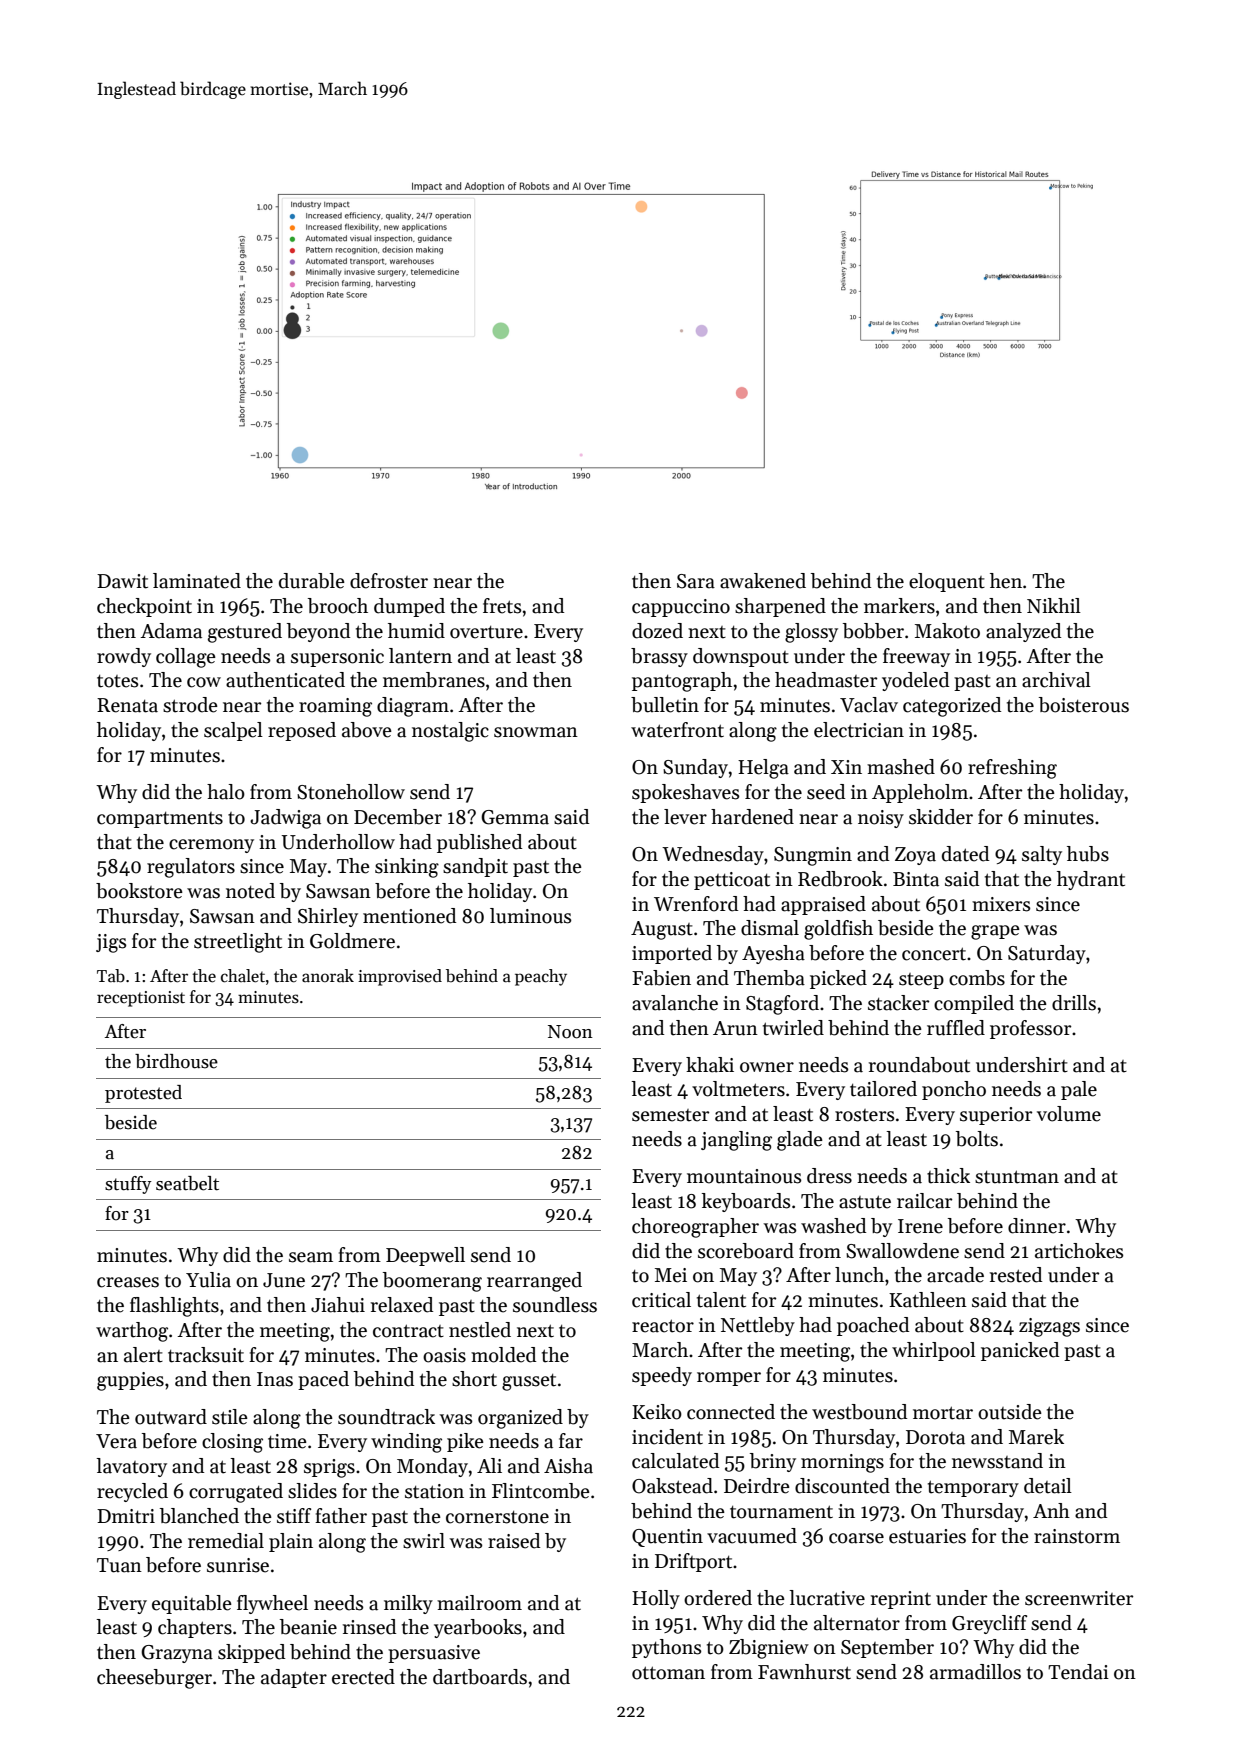 This screenshot has height=1744, width=1233. What do you see at coordinates (1078, 1672) in the screenshot?
I see `Tendai` at bounding box center [1078, 1672].
